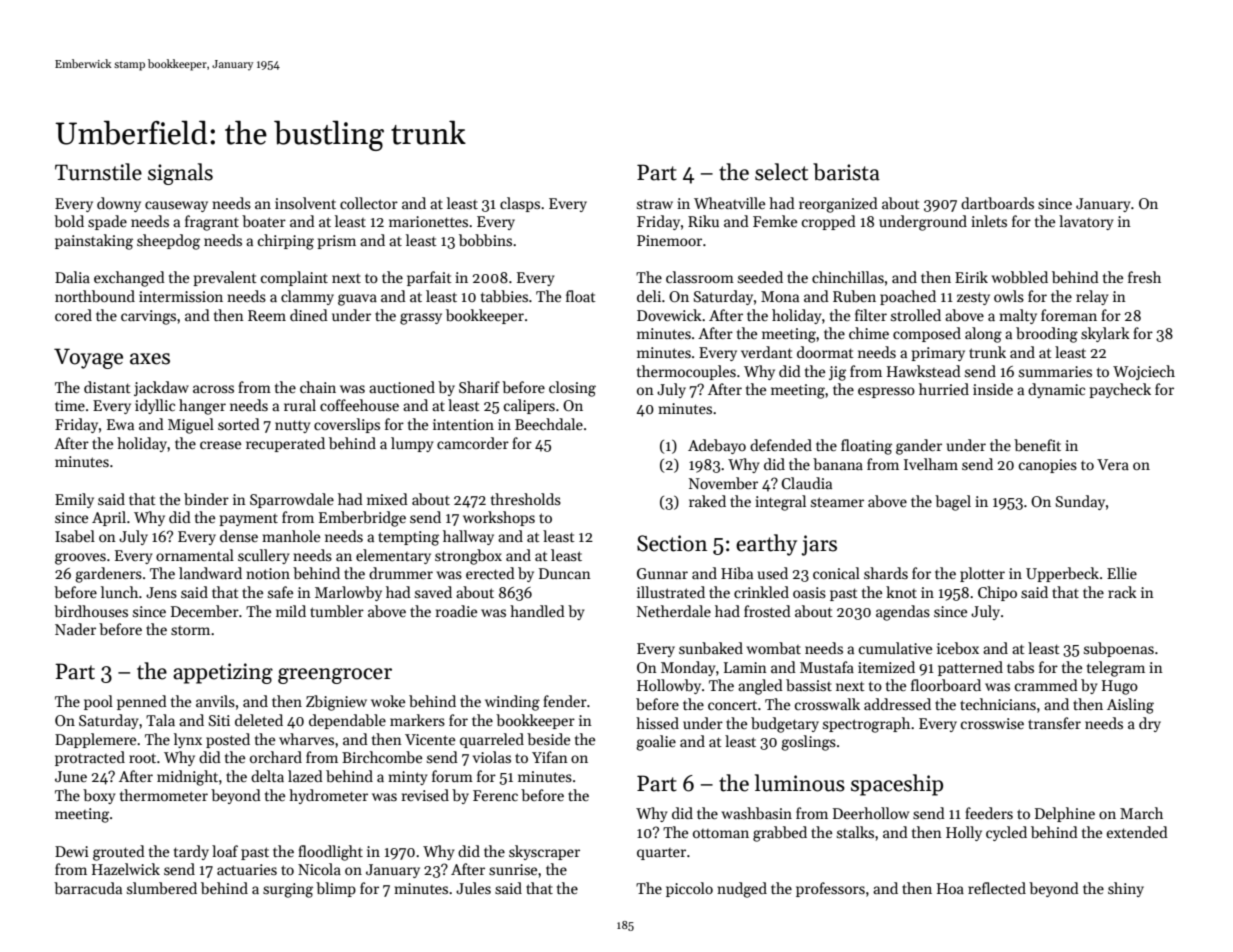 This document has height=952, width=1233. Describe the element at coordinates (225, 278) in the document. I see `prevalent` at that location.
